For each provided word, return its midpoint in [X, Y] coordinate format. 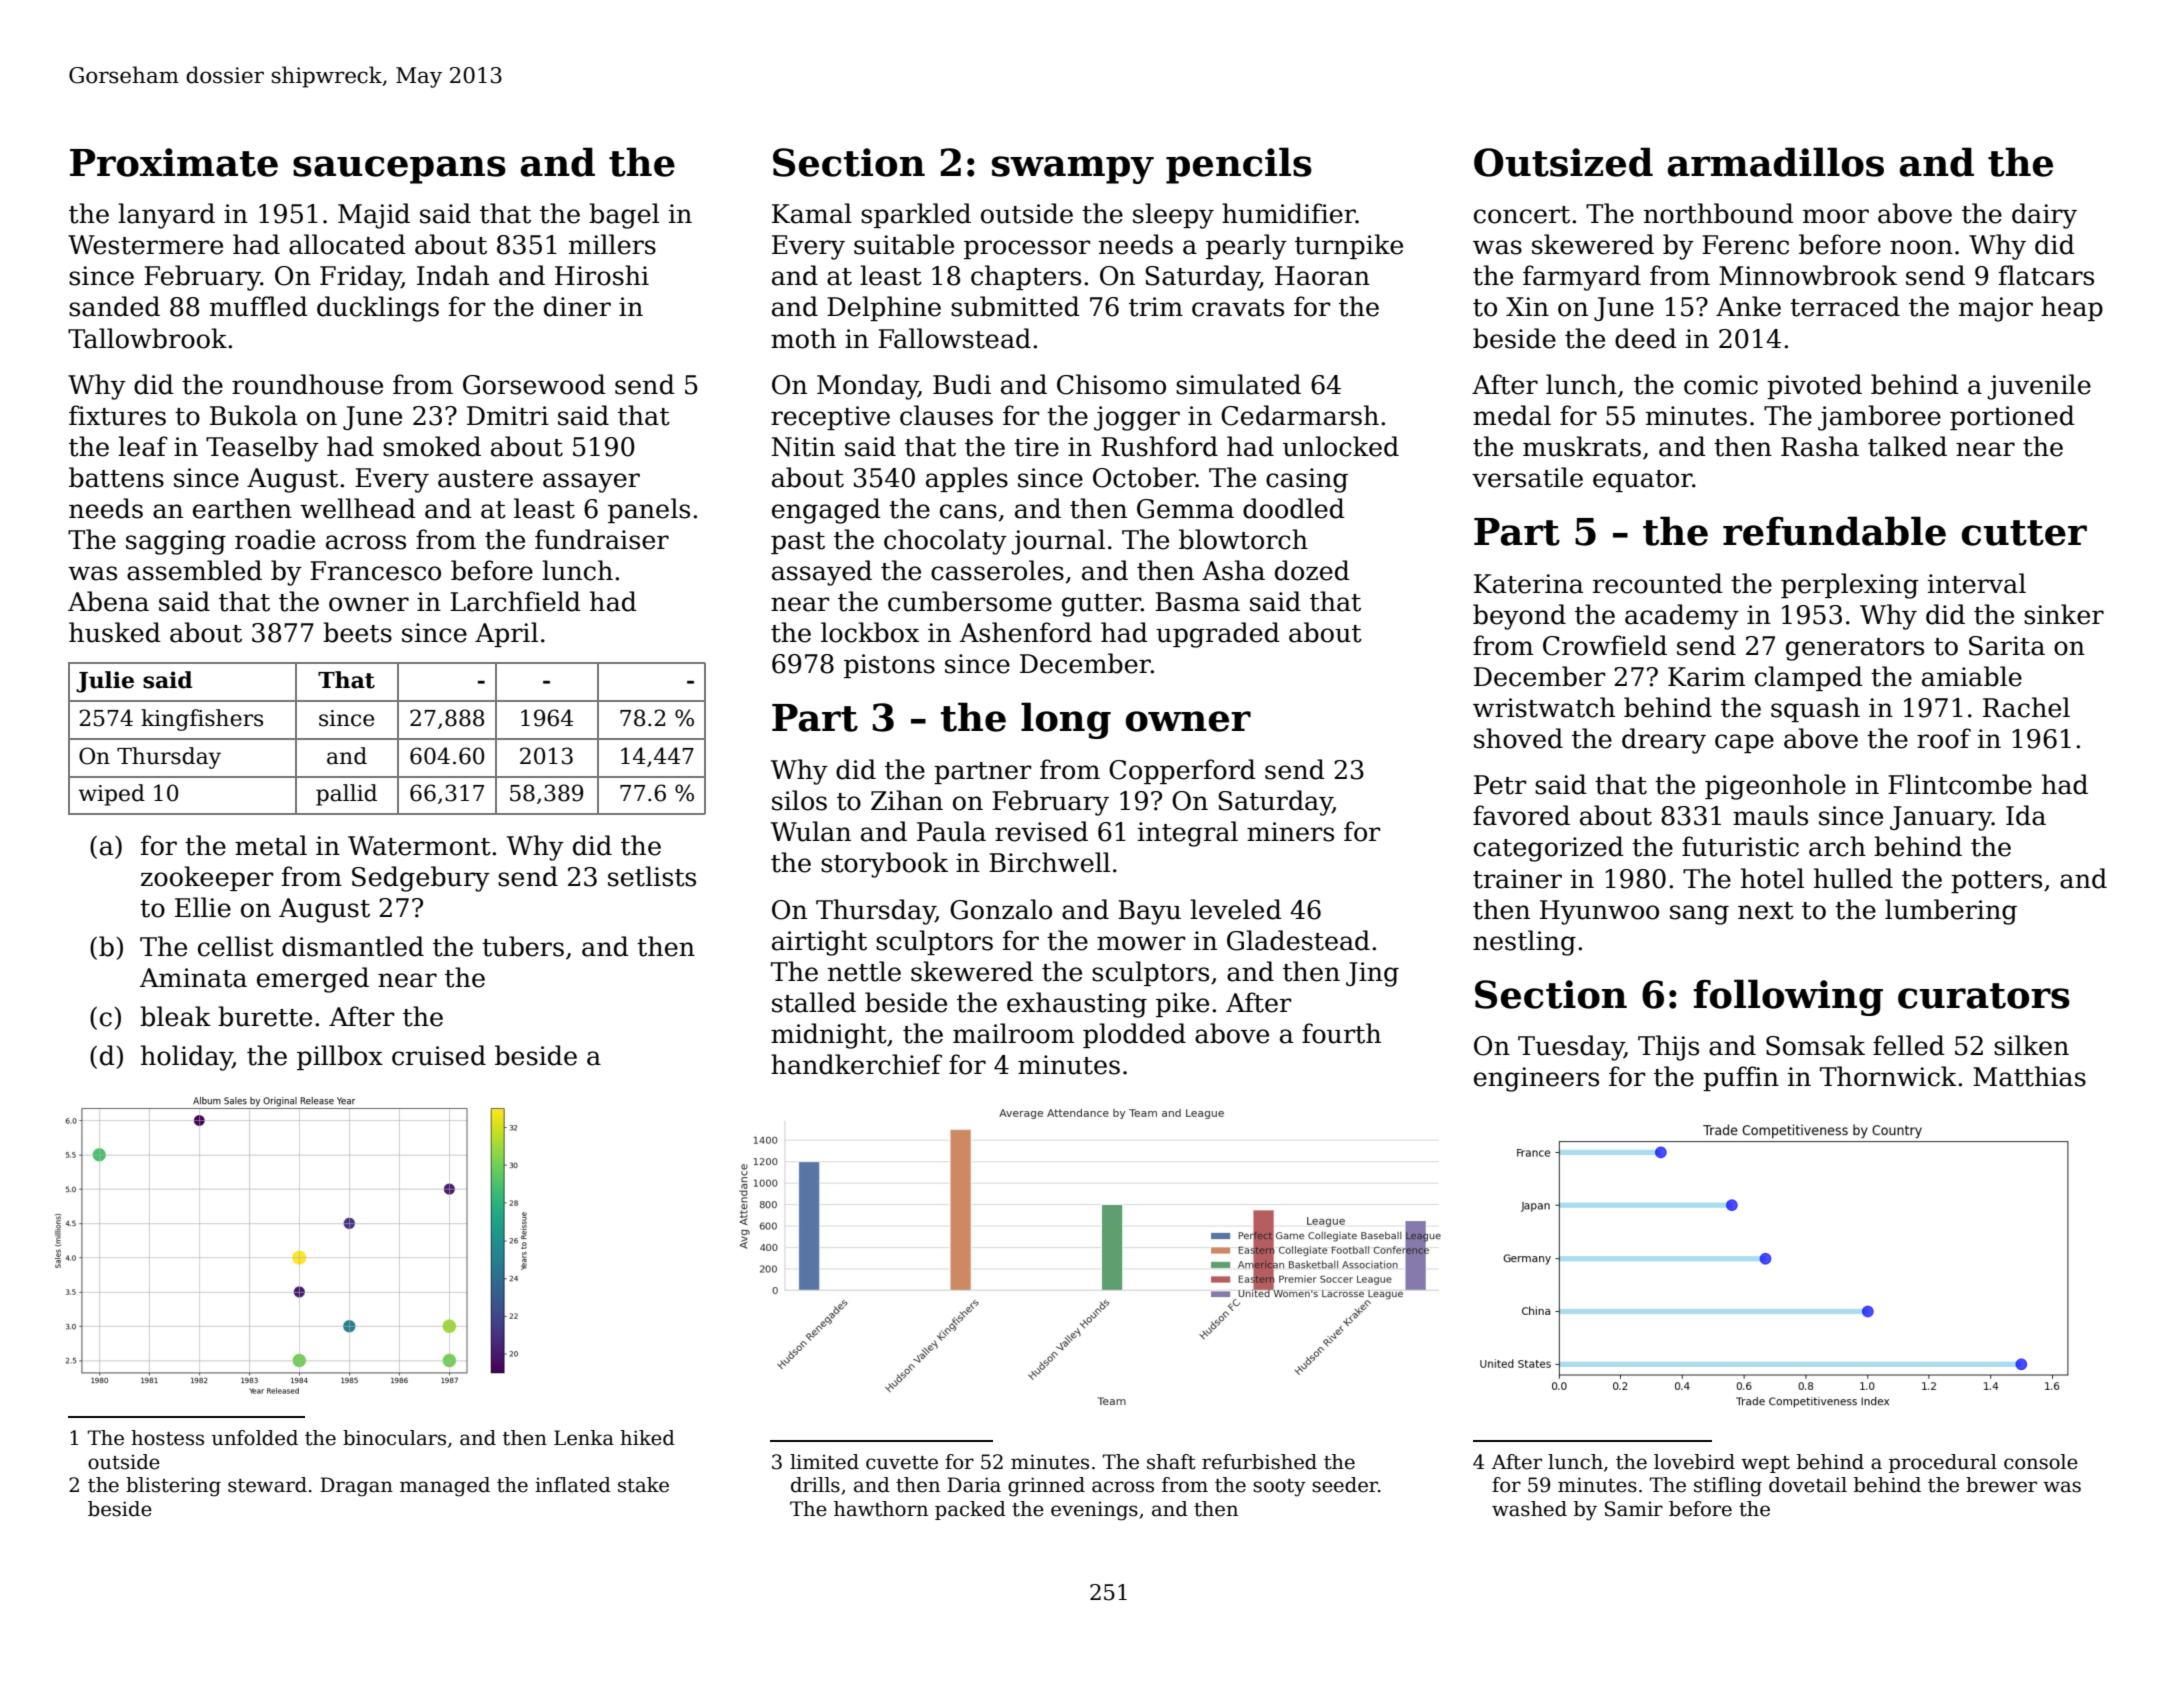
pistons [889, 666]
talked [1907, 446]
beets [357, 632]
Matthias [2029, 1076]
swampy [1073, 170]
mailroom [1013, 1033]
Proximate [174, 162]
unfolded [255, 1438]
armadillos [1776, 162]
